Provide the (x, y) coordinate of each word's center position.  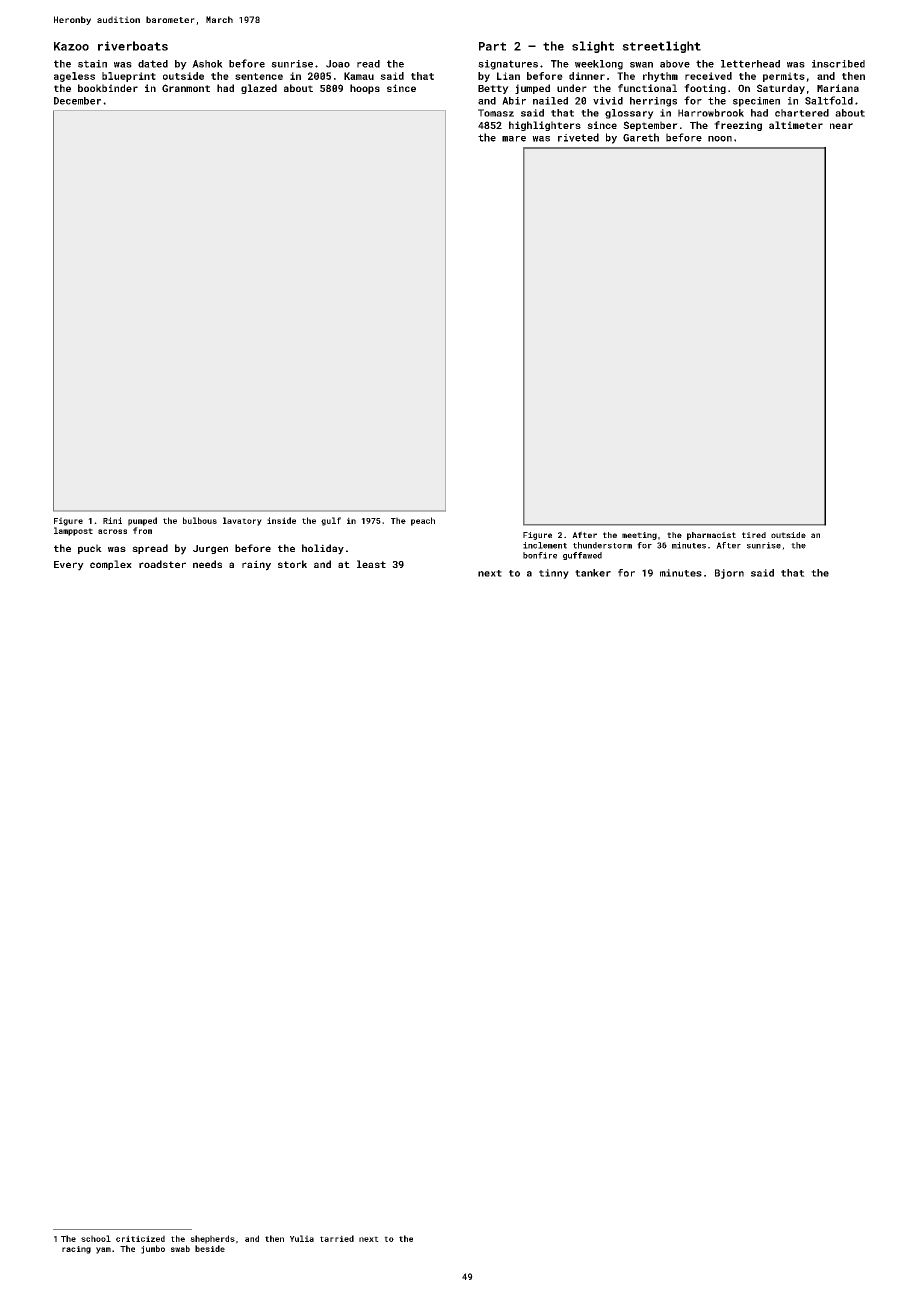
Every (69, 566)
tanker (593, 573)
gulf (331, 521)
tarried (337, 1238)
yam (103, 1250)
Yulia (302, 1238)
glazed (259, 89)
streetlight (661, 47)
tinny (554, 574)
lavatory (242, 521)
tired (754, 535)
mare (514, 139)
